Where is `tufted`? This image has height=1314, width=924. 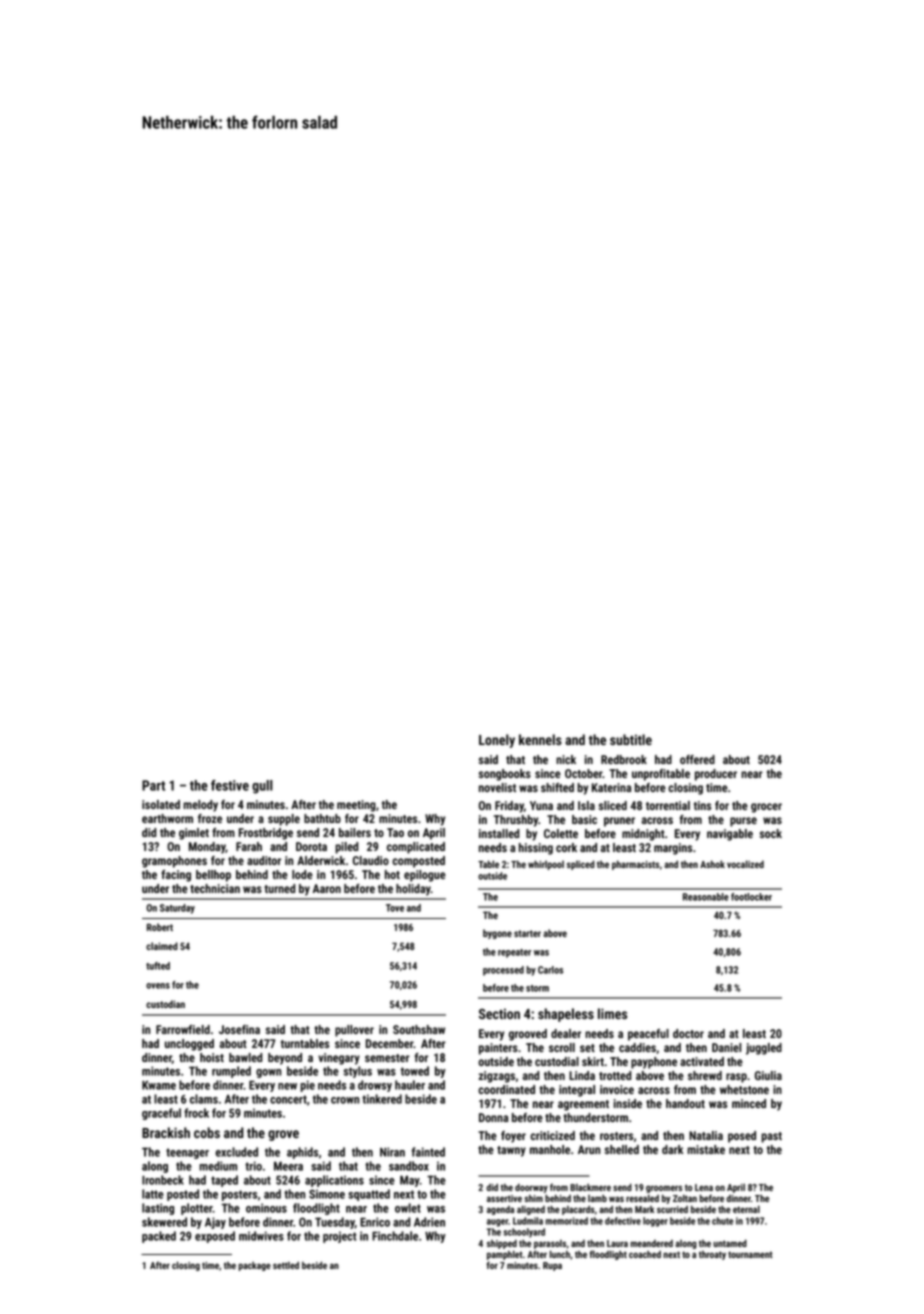 tufted is located at coordinates (158, 966).
